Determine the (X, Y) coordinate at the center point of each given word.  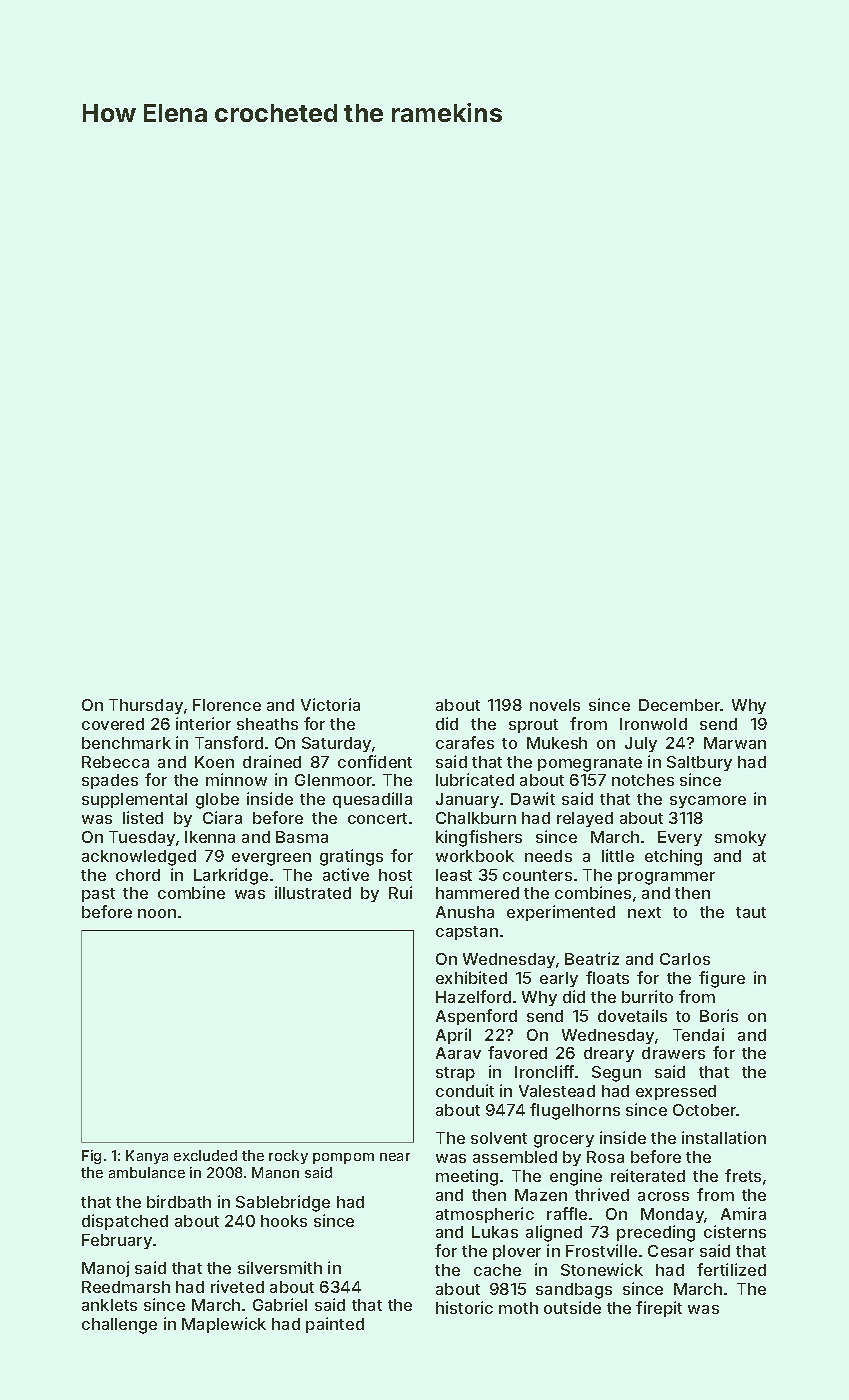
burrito (647, 996)
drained (272, 761)
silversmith (280, 1267)
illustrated (313, 892)
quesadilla (372, 800)
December (679, 705)
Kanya (147, 1157)
